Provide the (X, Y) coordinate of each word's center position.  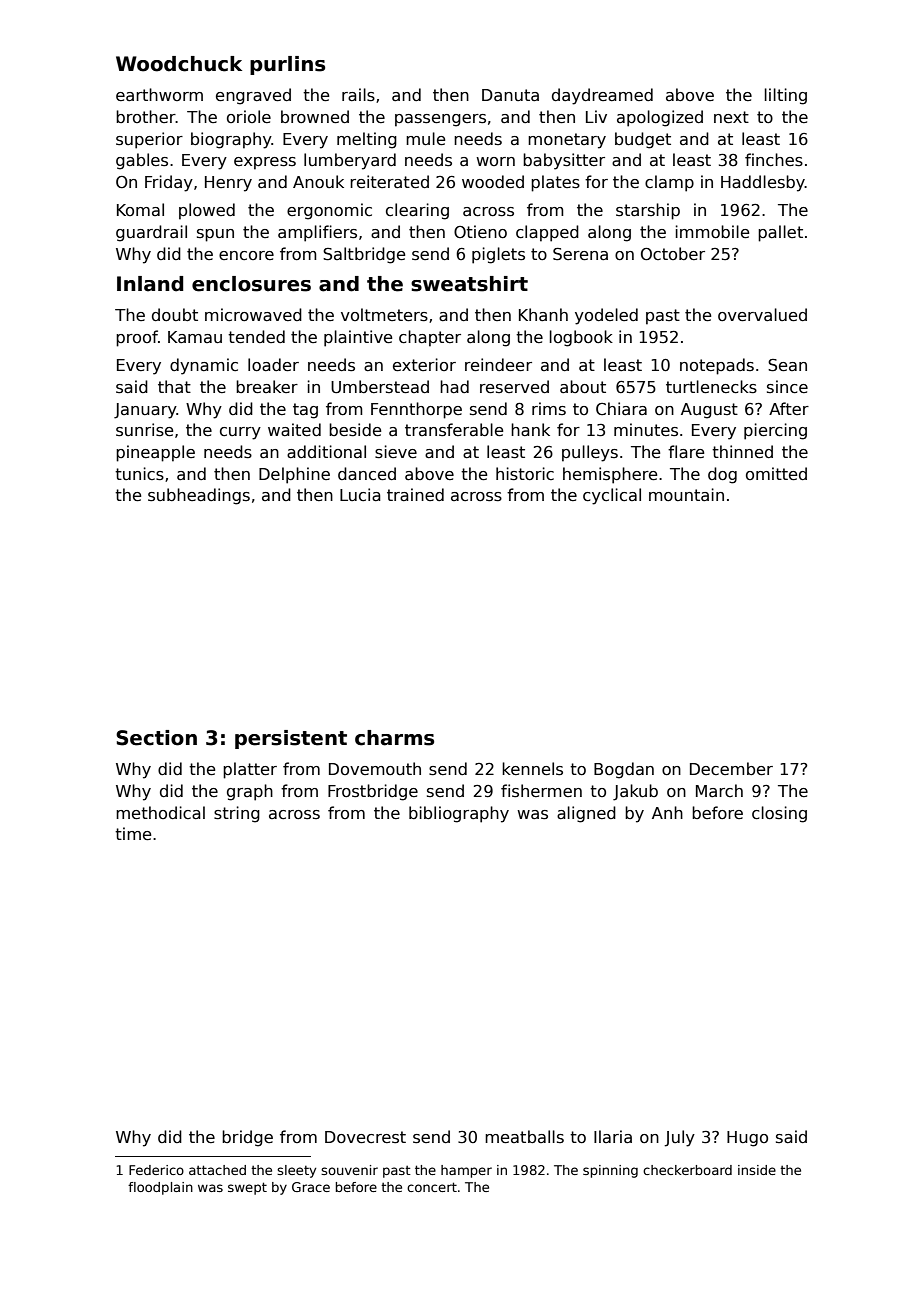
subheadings (199, 496)
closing (779, 814)
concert (432, 1187)
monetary (567, 141)
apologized (660, 118)
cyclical (612, 496)
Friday (169, 183)
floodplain (160, 1188)
